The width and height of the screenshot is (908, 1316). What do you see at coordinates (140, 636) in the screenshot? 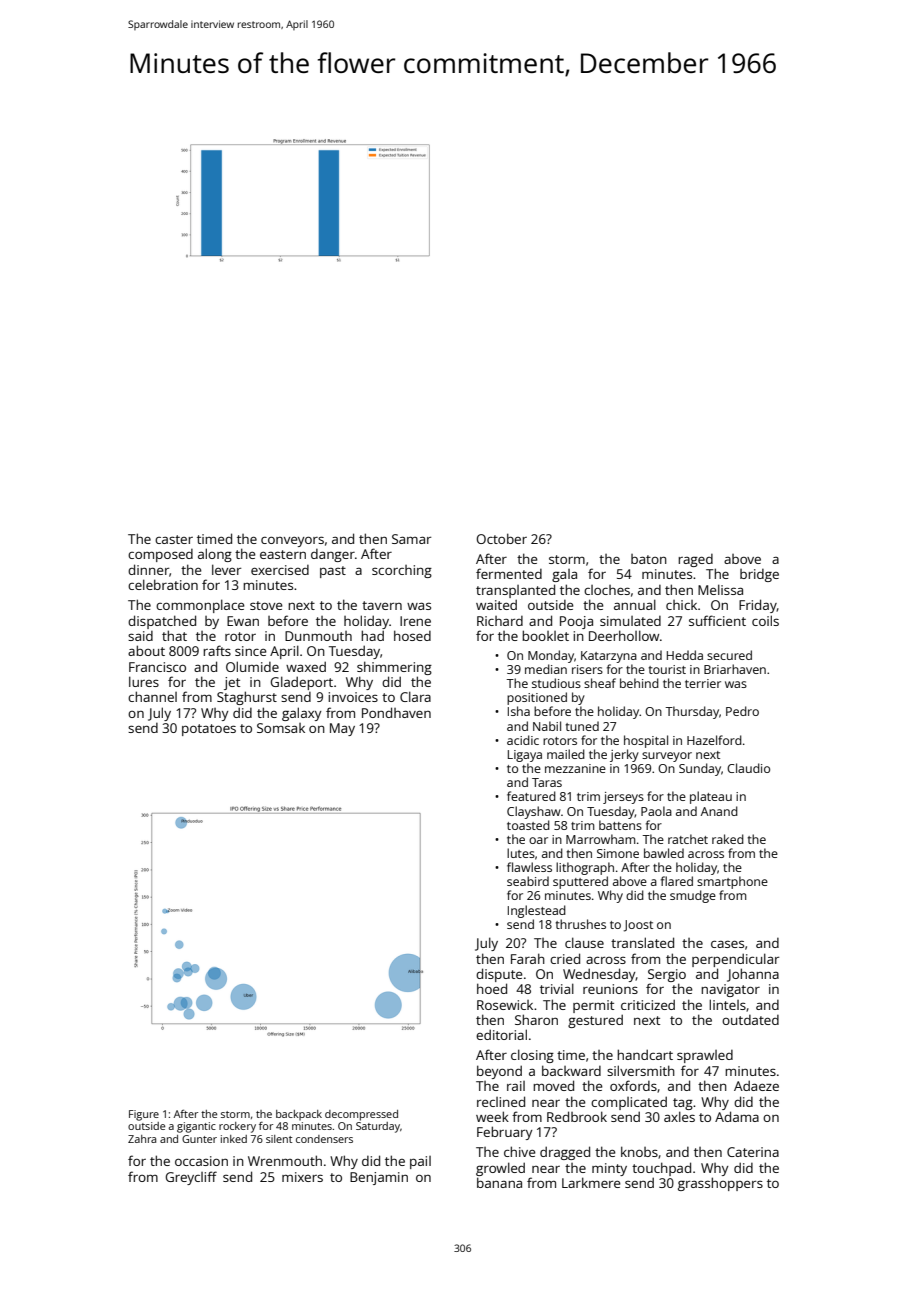
I see `said` at bounding box center [140, 636].
